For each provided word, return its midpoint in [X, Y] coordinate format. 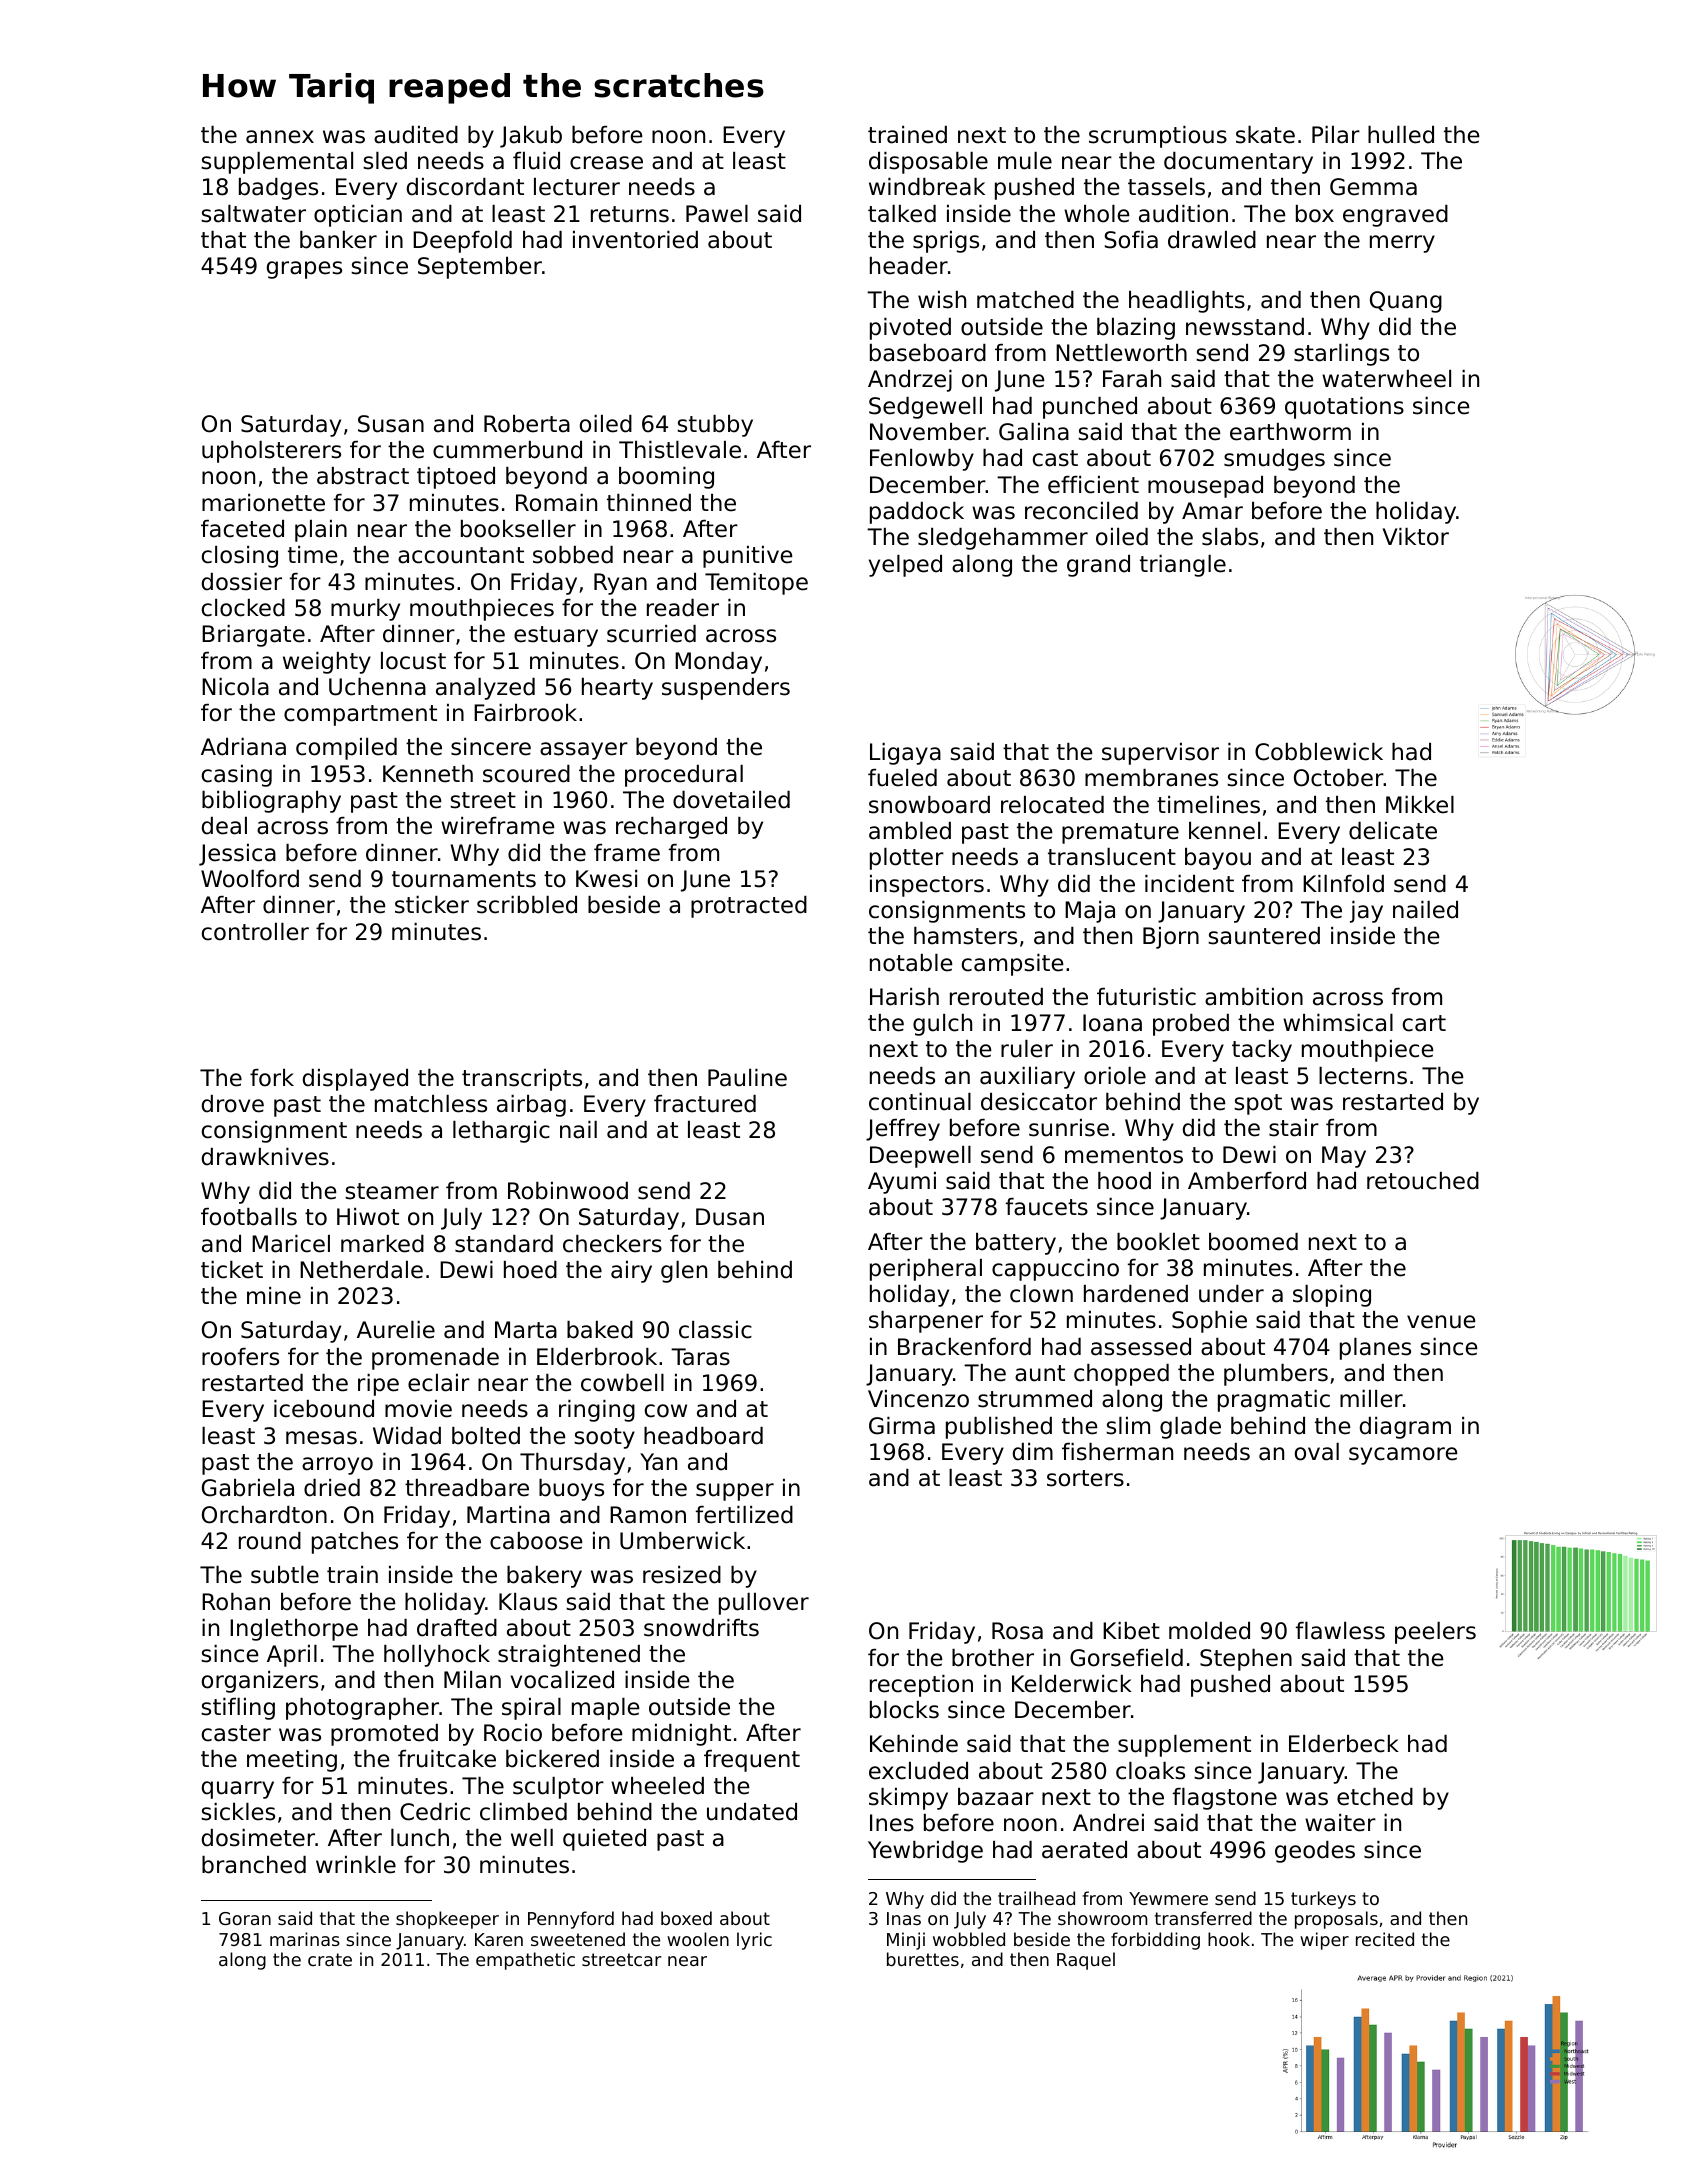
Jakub [531, 137]
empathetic [525, 1961]
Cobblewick [1319, 752]
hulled [1401, 135]
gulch [942, 1025]
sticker [432, 905]
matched [1025, 300]
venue [1441, 1322]
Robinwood [568, 1191]
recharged [671, 828]
